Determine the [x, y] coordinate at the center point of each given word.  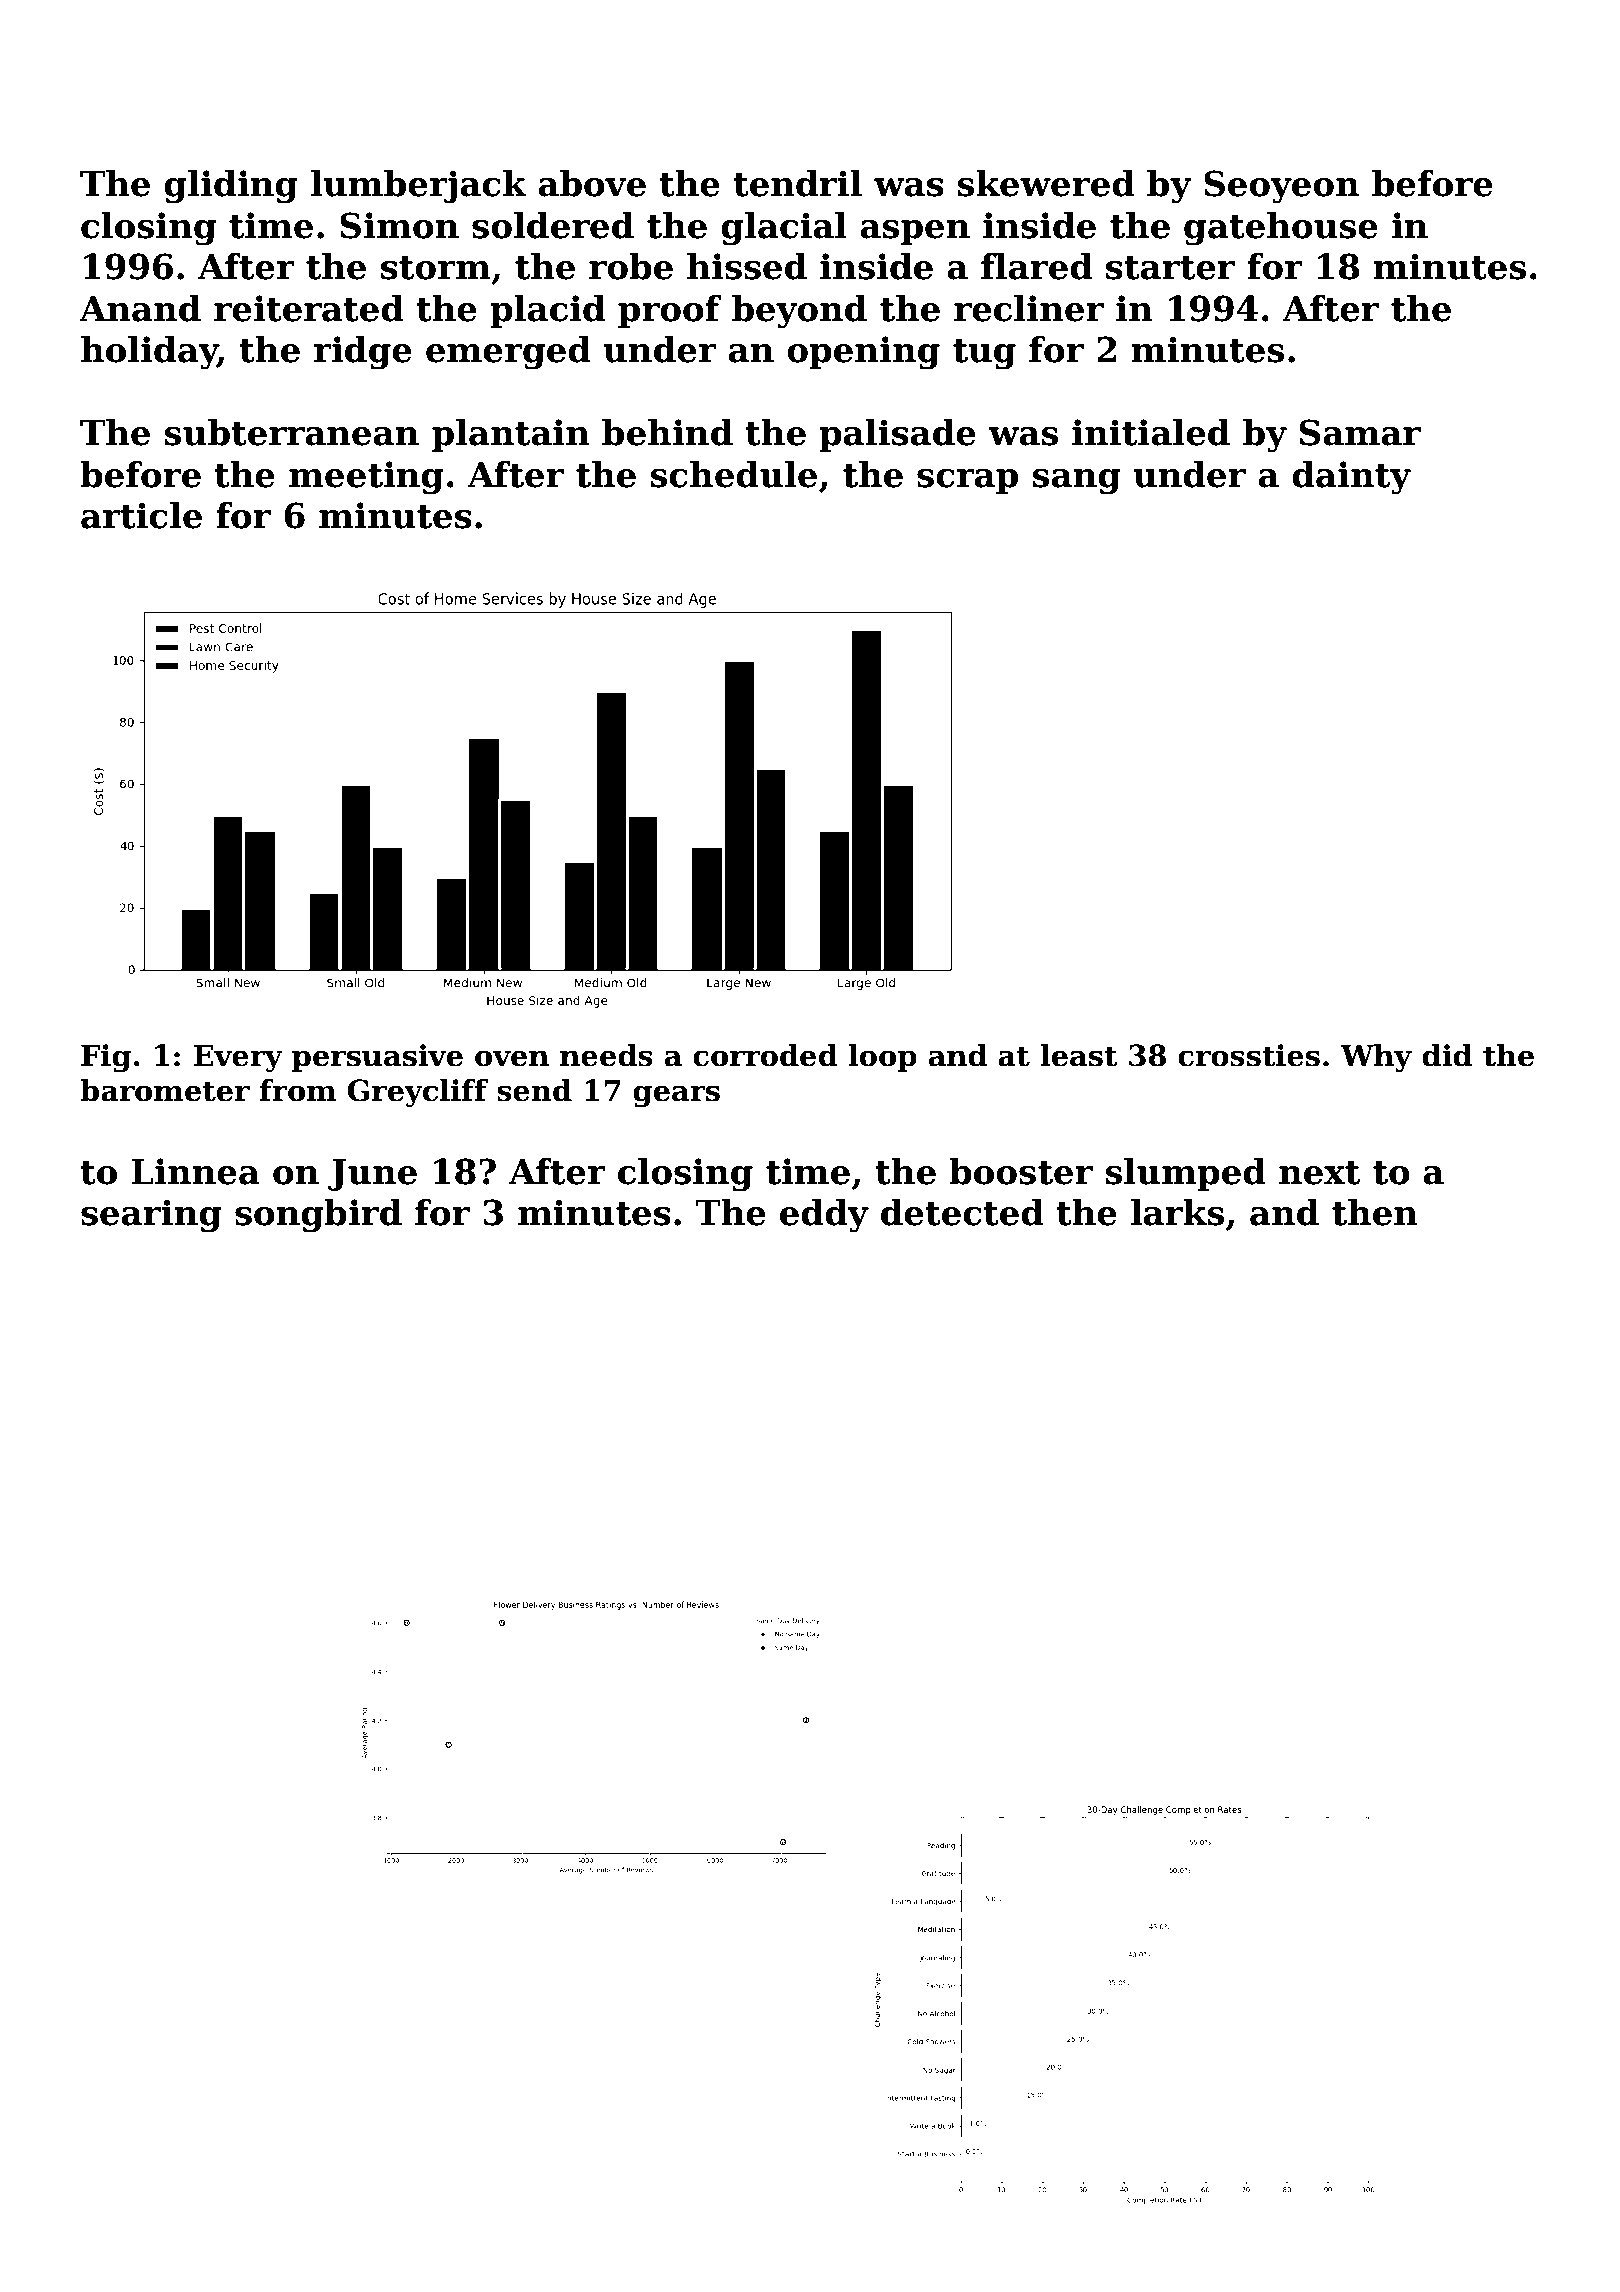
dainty [1351, 478]
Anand [140, 308]
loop [882, 1058]
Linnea [195, 1171]
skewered [1046, 183]
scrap [967, 481]
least [1078, 1055]
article [141, 515]
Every [238, 1058]
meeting [366, 478]
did [1447, 1055]
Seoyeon [1281, 187]
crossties [1249, 1055]
